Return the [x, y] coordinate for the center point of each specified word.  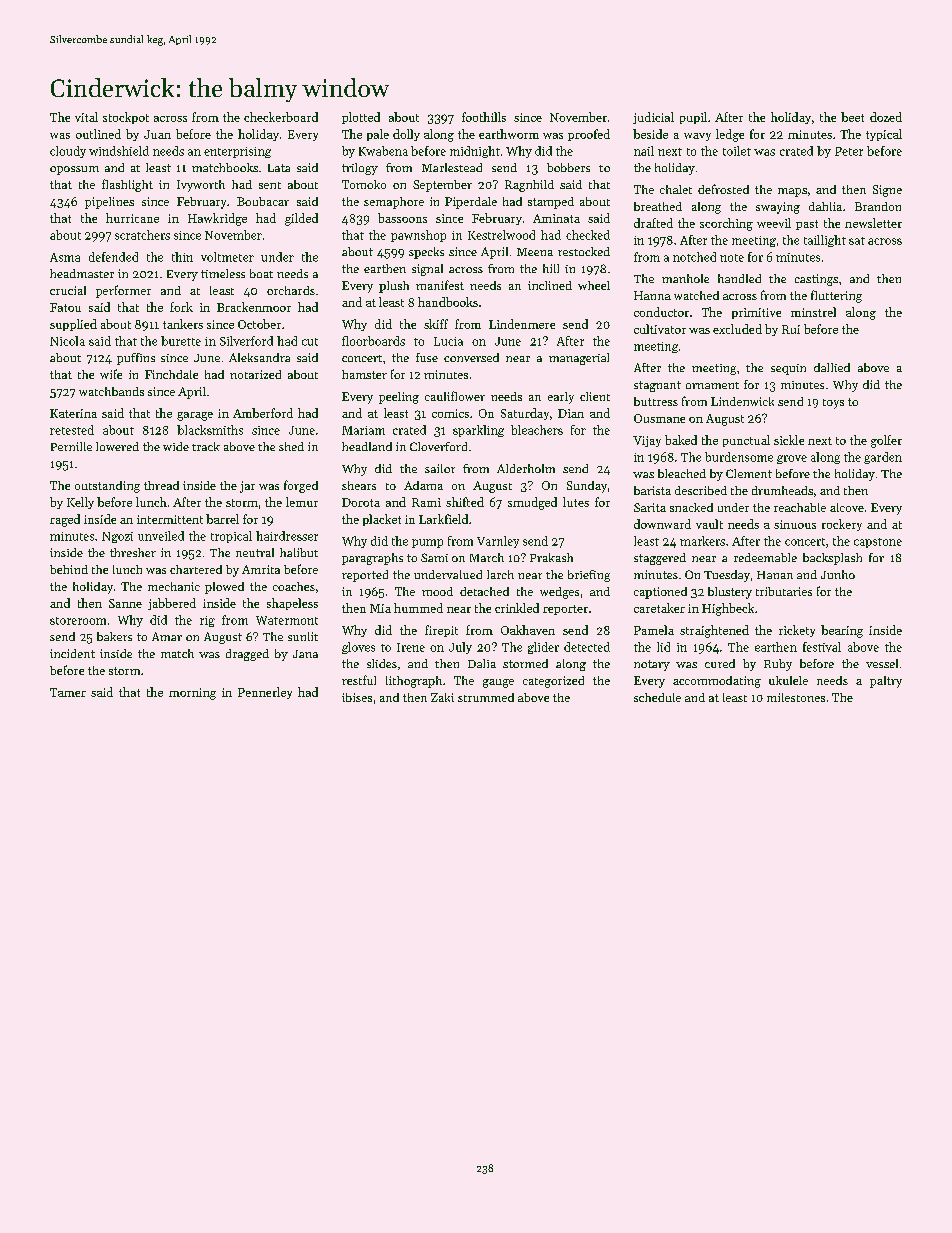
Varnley [498, 542]
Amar [167, 636]
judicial [653, 118]
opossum [74, 170]
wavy [697, 137]
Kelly [80, 503]
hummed [418, 608]
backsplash [832, 559]
